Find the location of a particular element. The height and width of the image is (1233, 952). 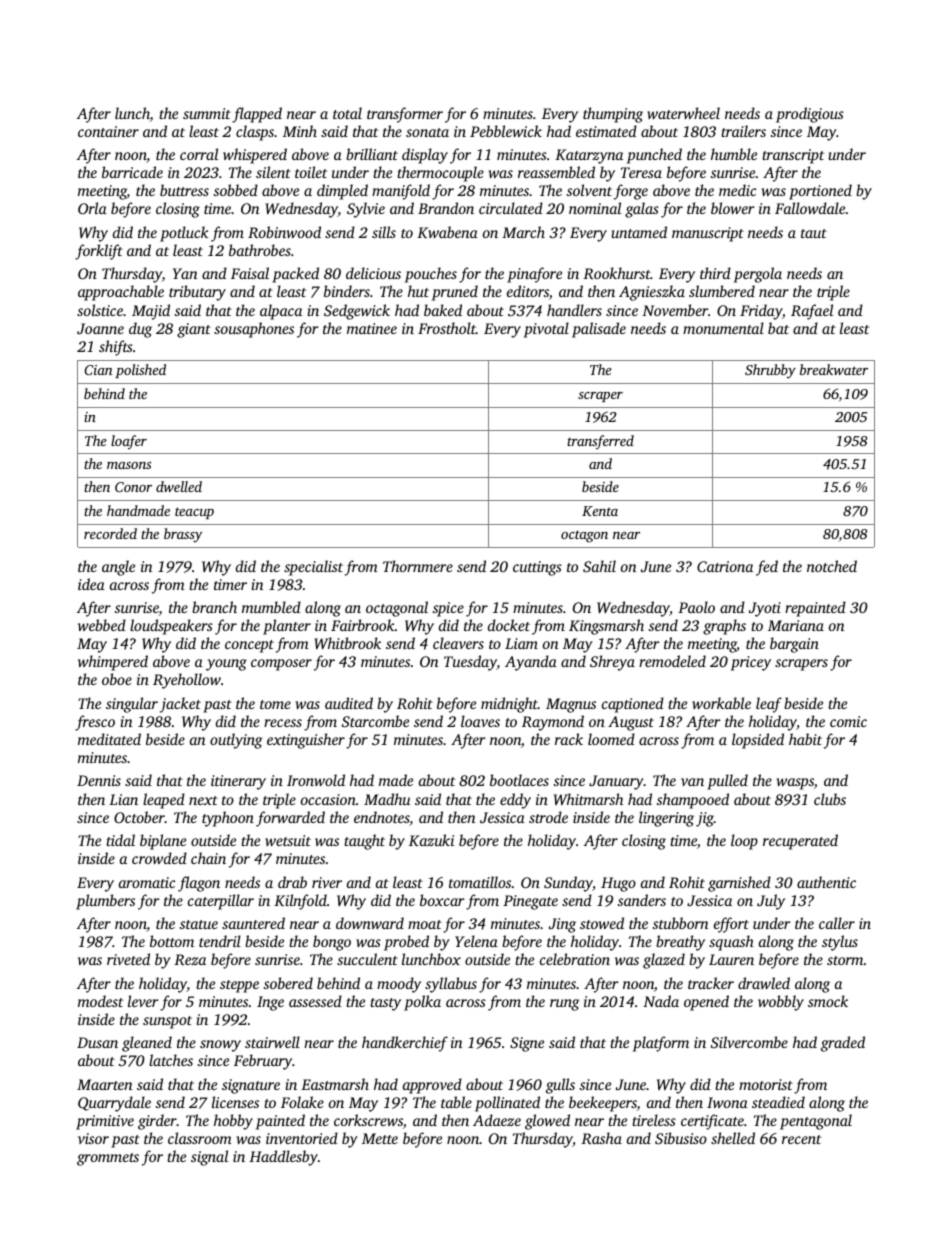

waterwheel is located at coordinates (683, 113).
